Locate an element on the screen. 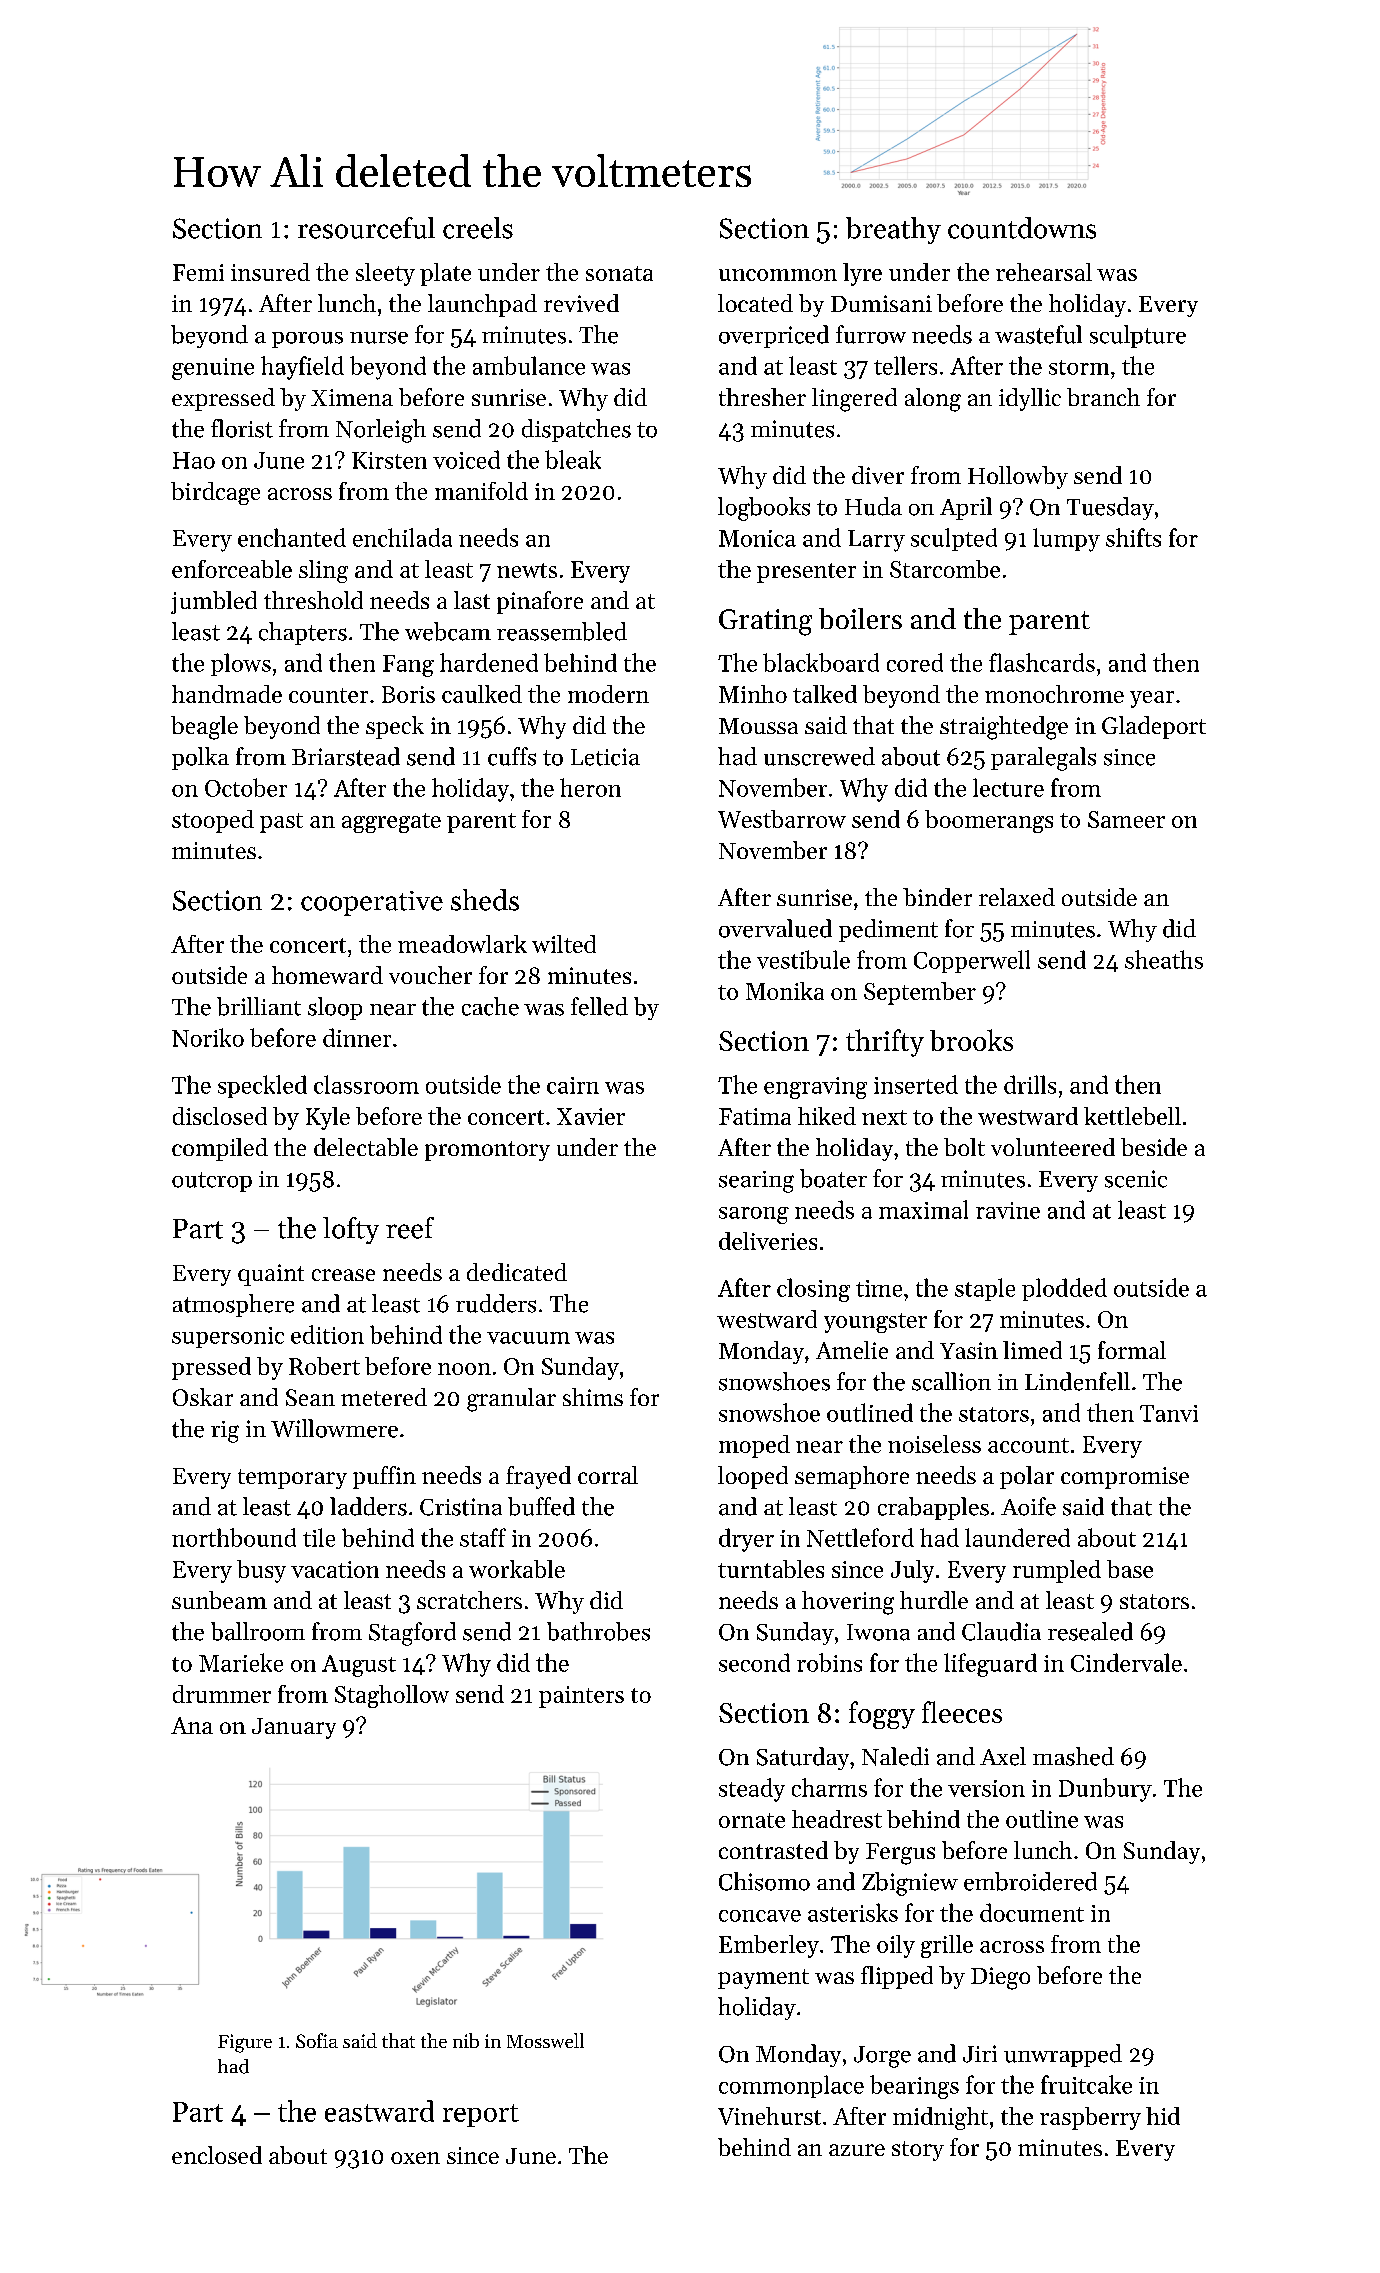 This screenshot has height=2273, width=1380. boater is located at coordinates (833, 1178).
